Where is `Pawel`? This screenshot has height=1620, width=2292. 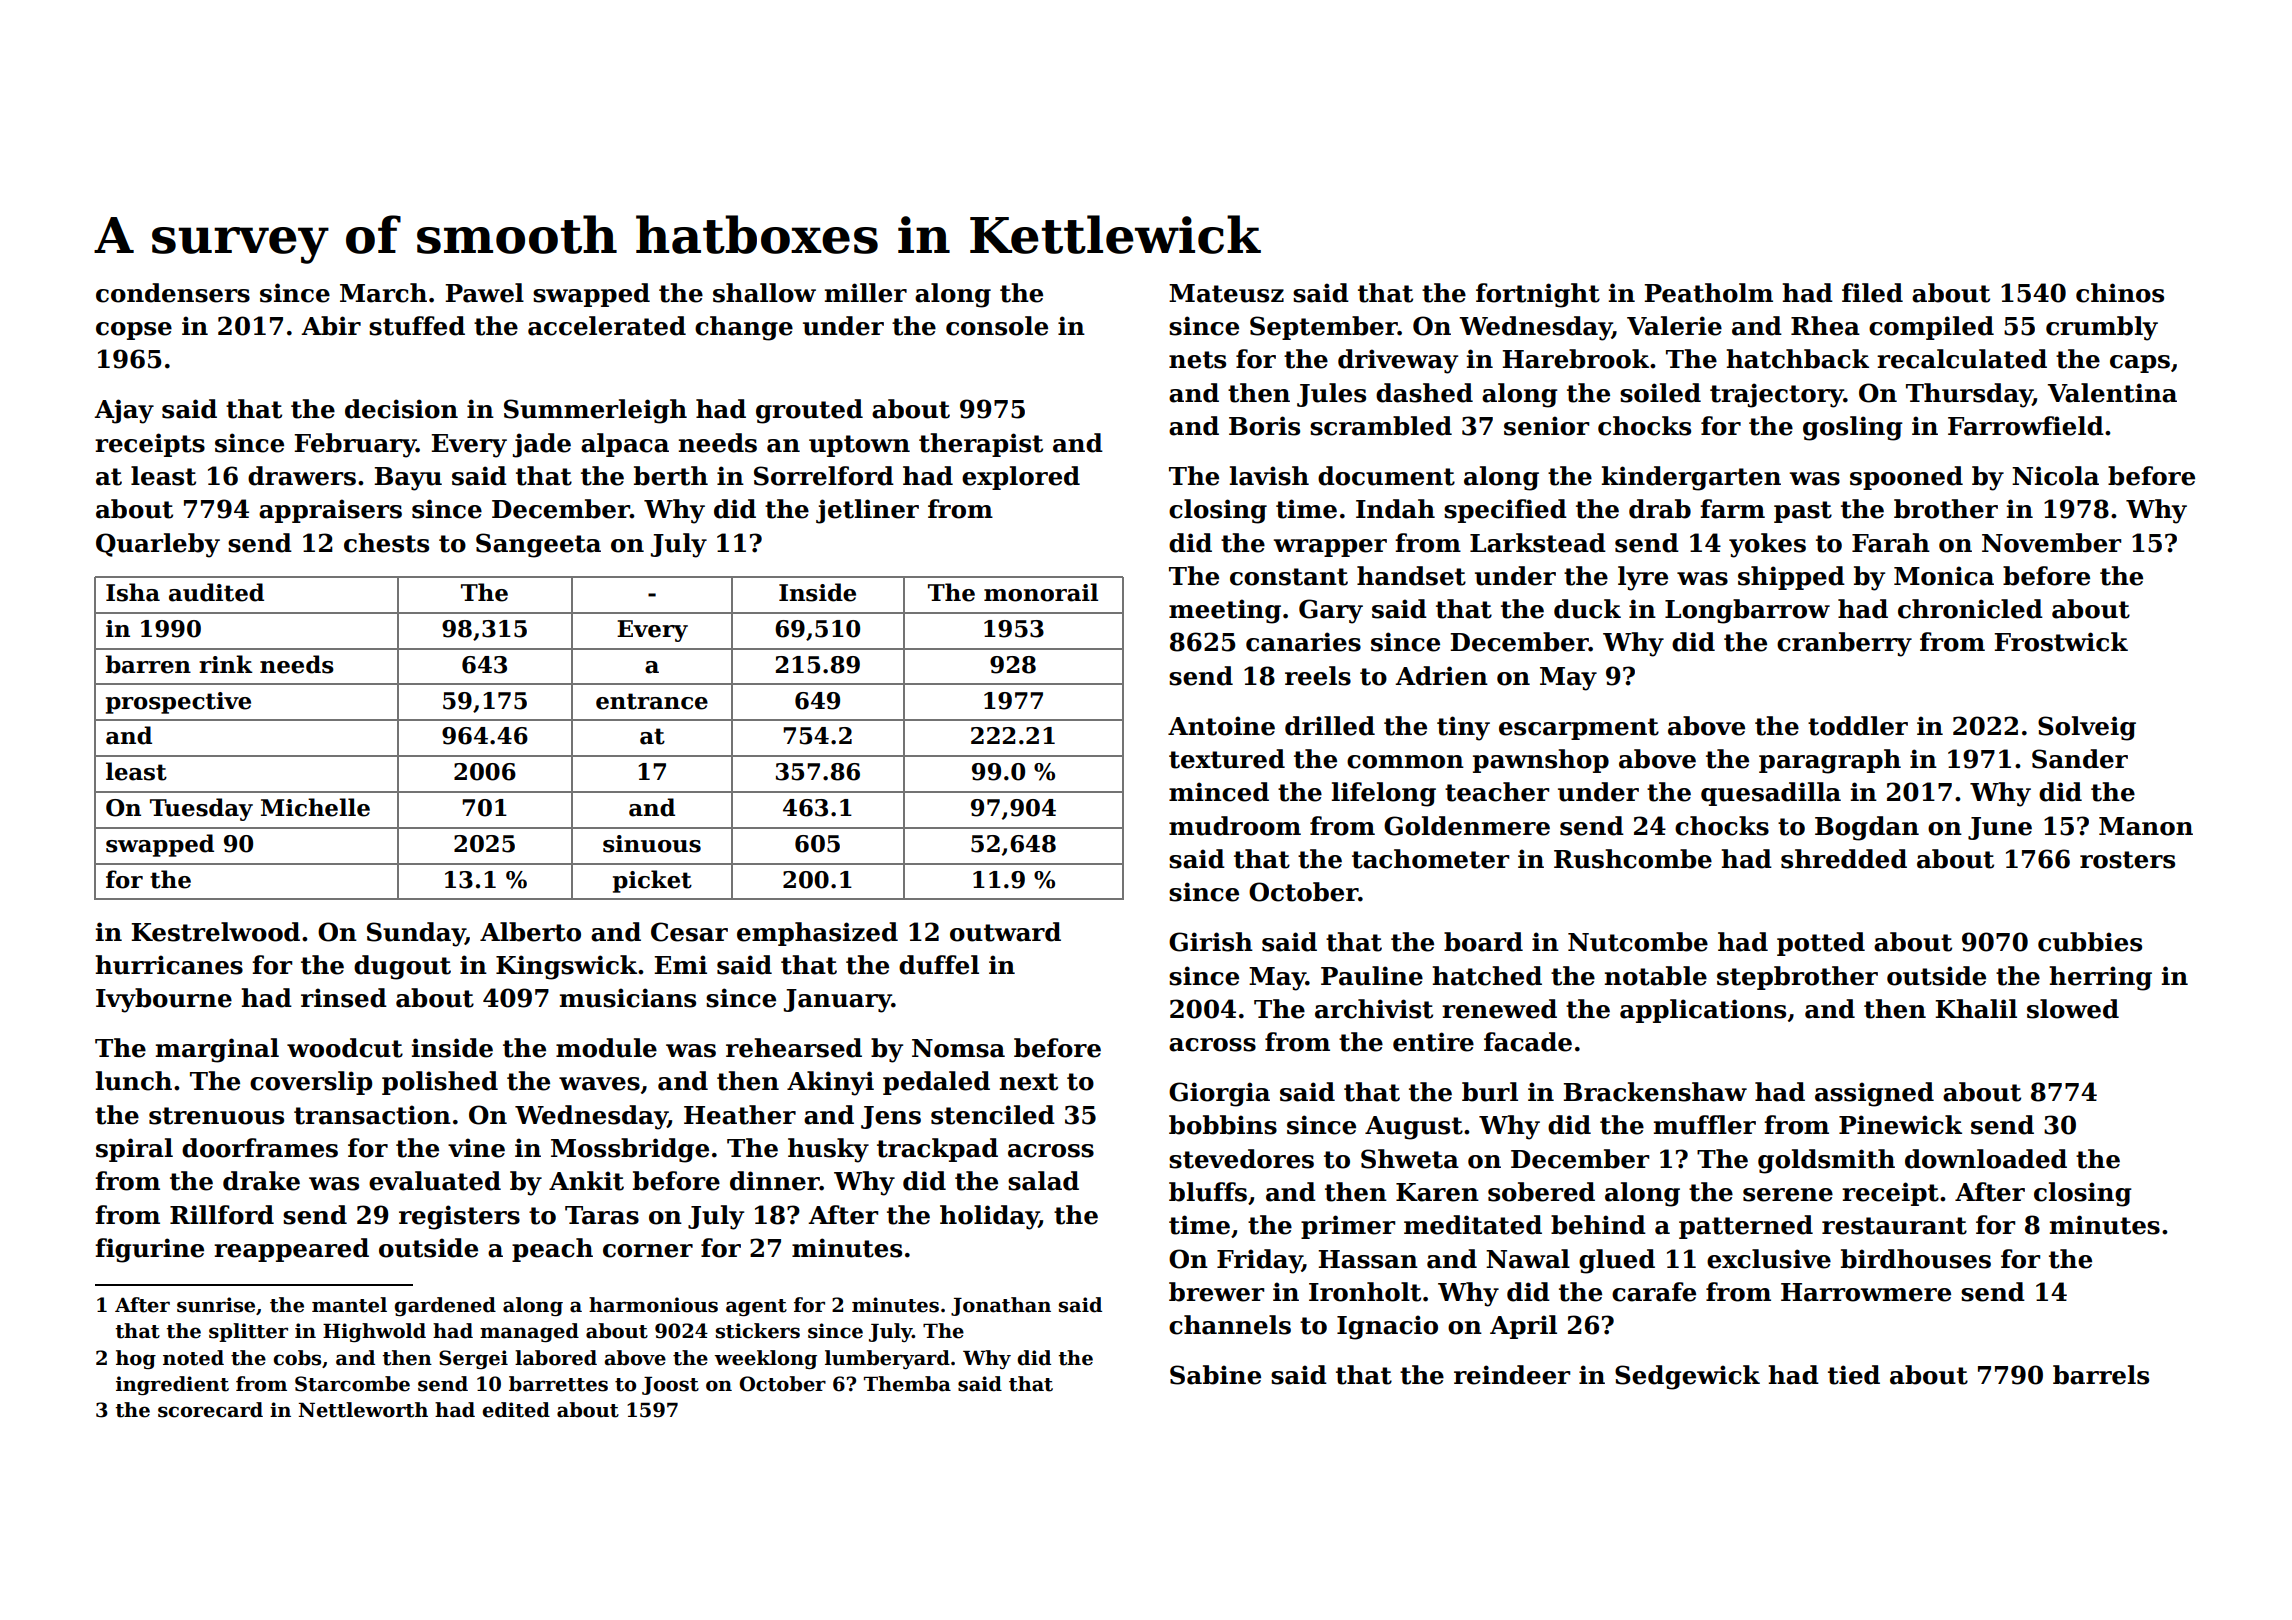 Pawel is located at coordinates (484, 293).
